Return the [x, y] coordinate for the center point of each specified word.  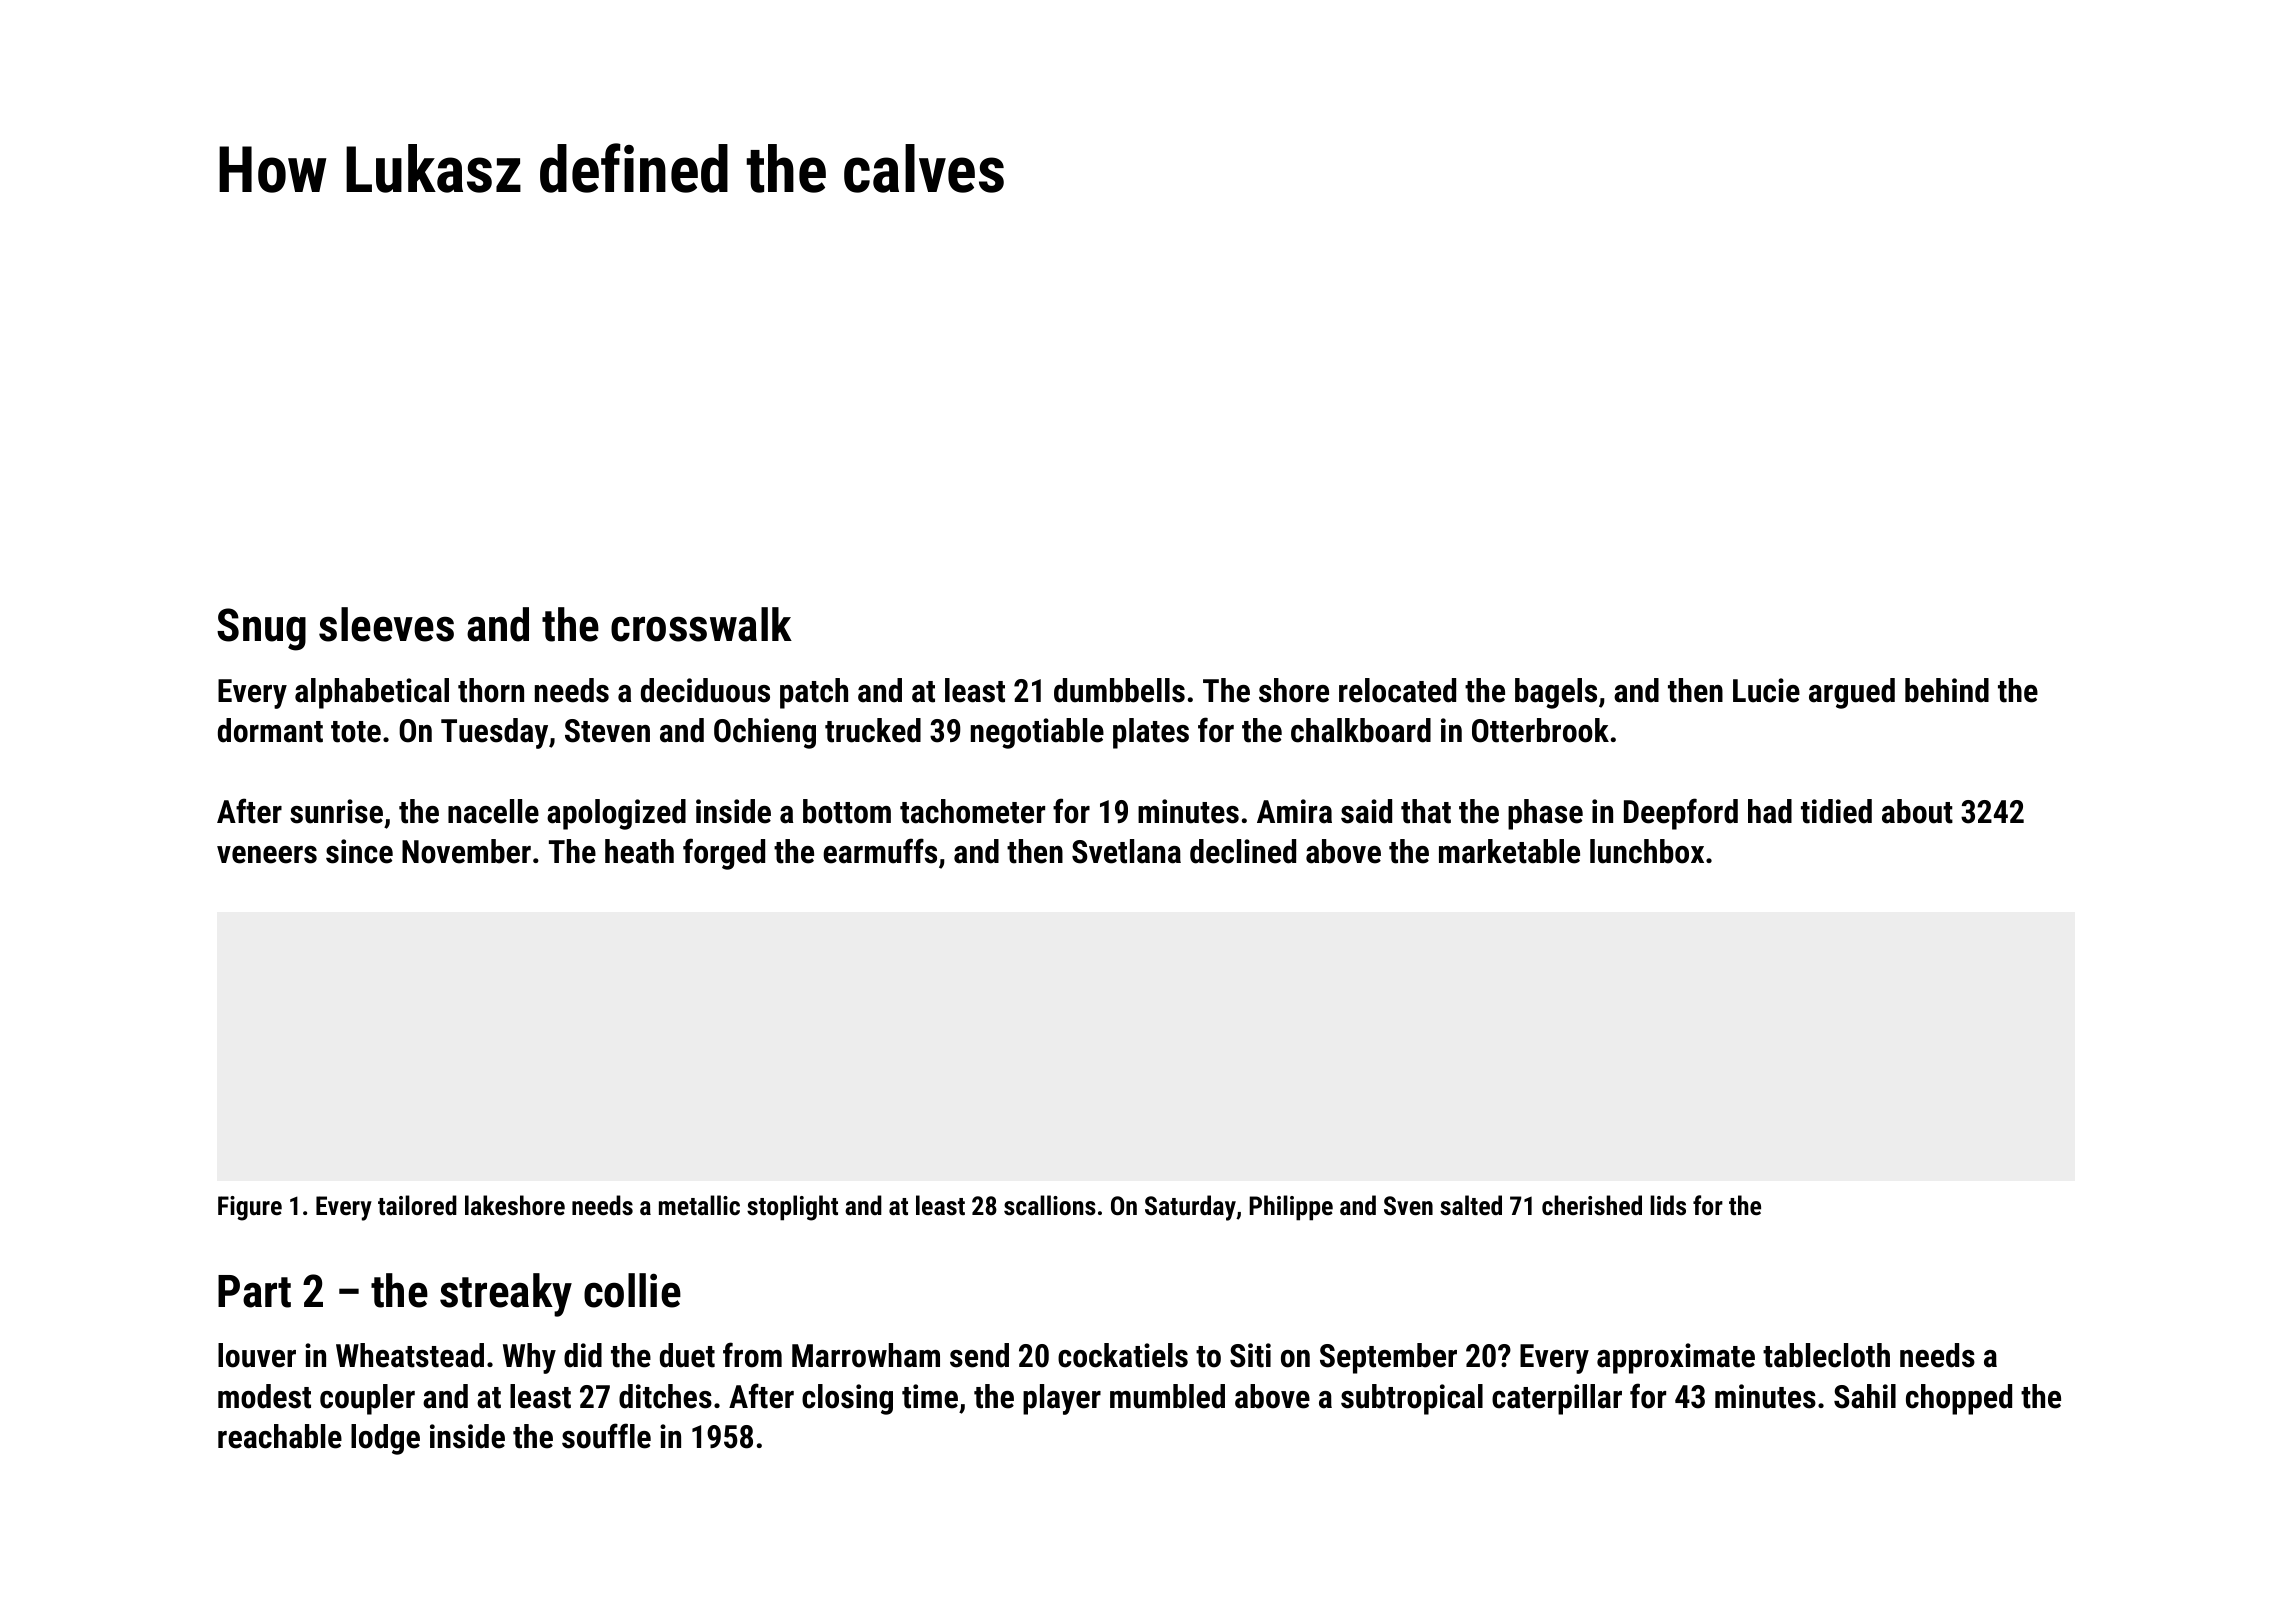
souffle [606, 1436]
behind [1947, 690]
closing [847, 1399]
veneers [267, 855]
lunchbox [1647, 851]
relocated [1397, 690]
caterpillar [1557, 1399]
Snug [261, 629]
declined [1243, 851]
